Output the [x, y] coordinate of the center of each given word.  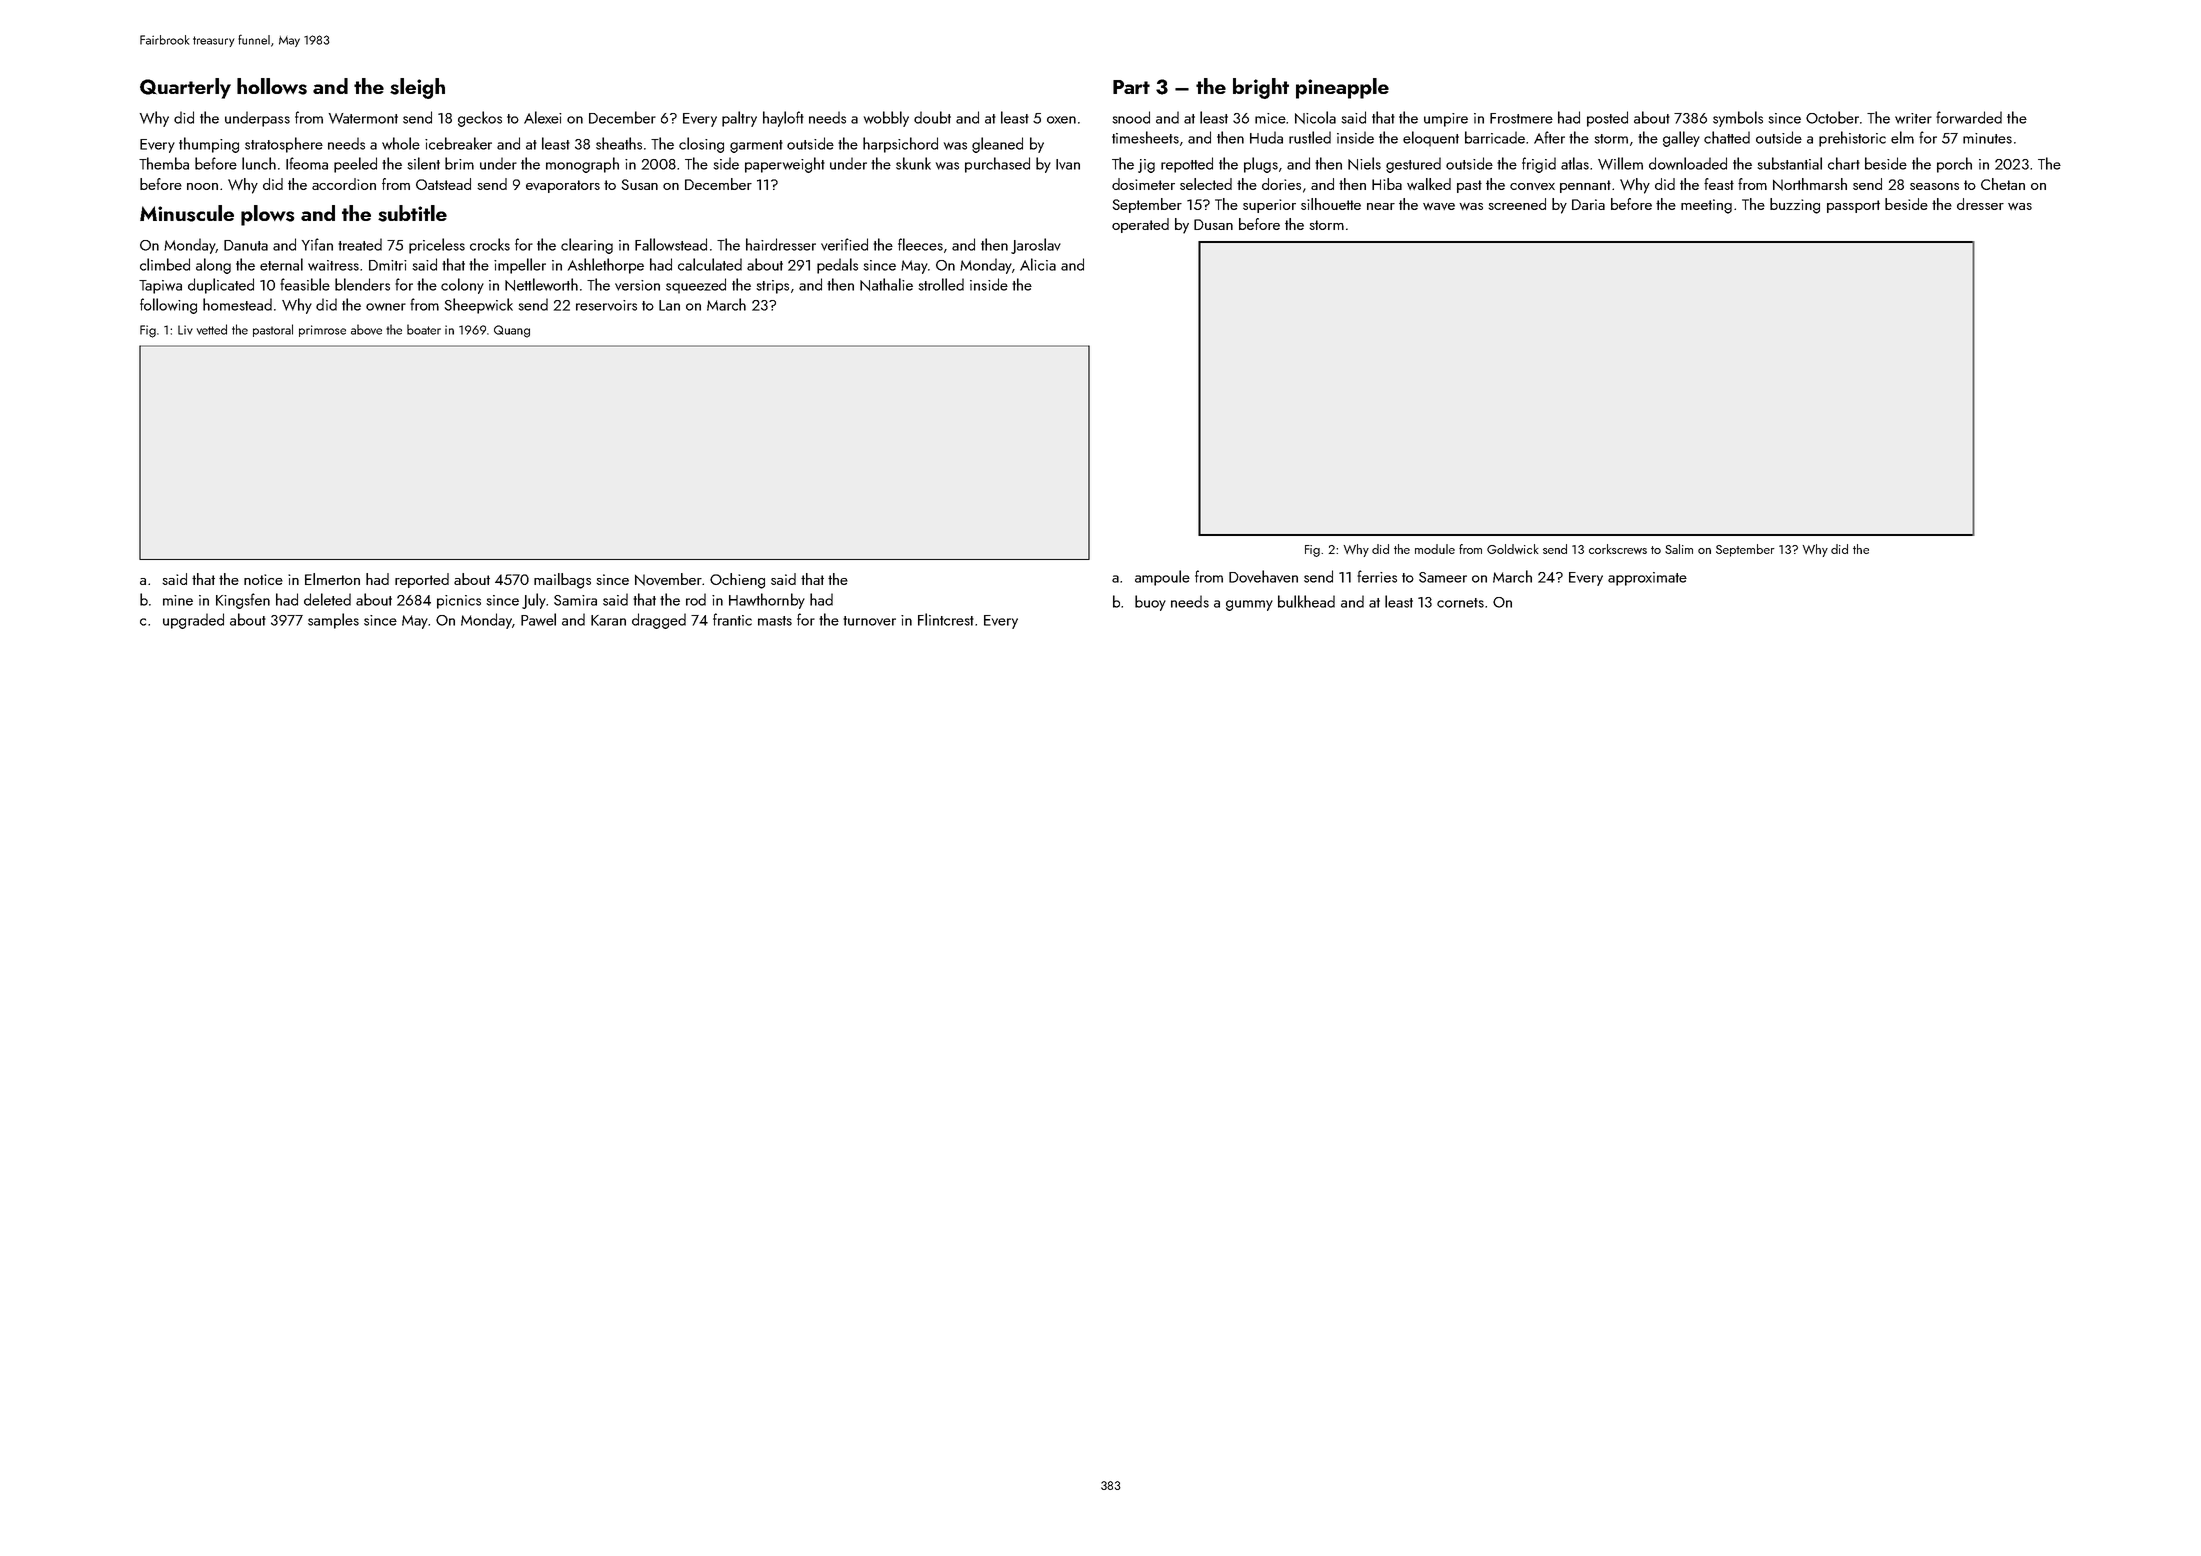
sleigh [417, 88]
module [1435, 549]
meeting [1706, 206]
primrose [322, 331]
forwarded [1969, 117]
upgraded [193, 621]
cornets [1460, 603]
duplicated [221, 286]
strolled [941, 284]
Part [1131, 87]
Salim [1679, 549]
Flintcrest [946, 619]
